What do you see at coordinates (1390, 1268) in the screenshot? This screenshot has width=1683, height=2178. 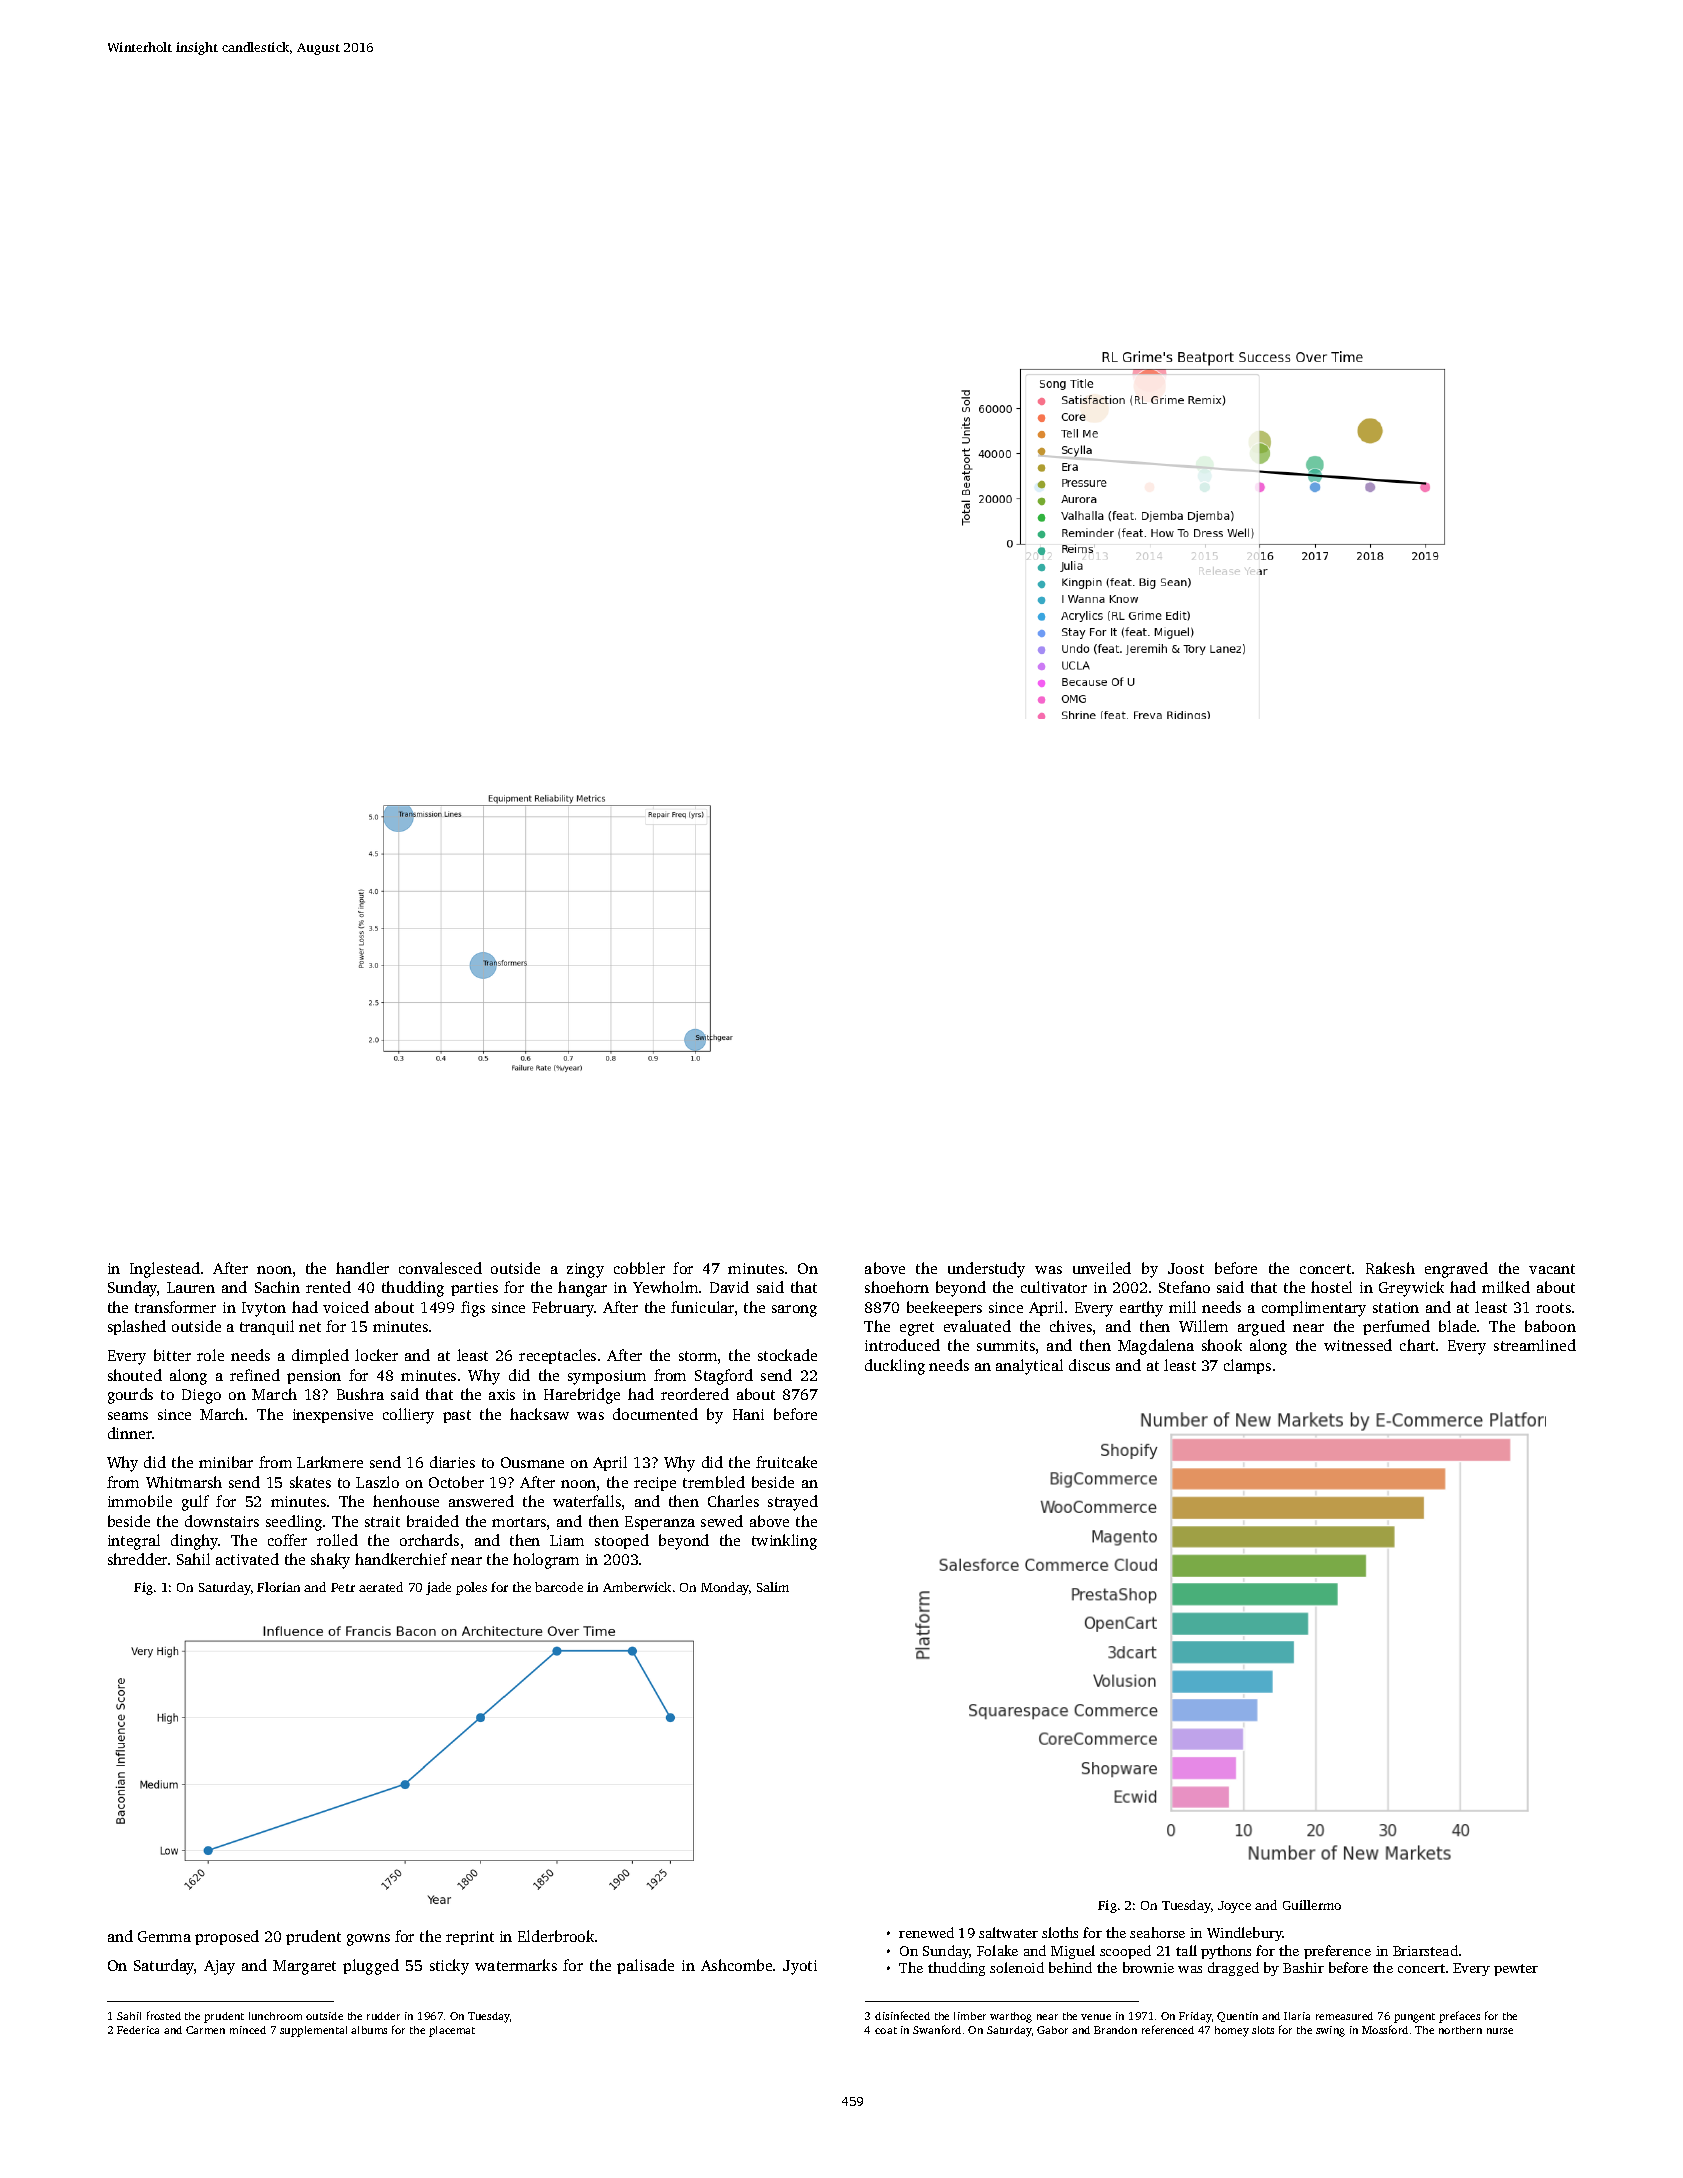 I see `Rakesh` at bounding box center [1390, 1268].
